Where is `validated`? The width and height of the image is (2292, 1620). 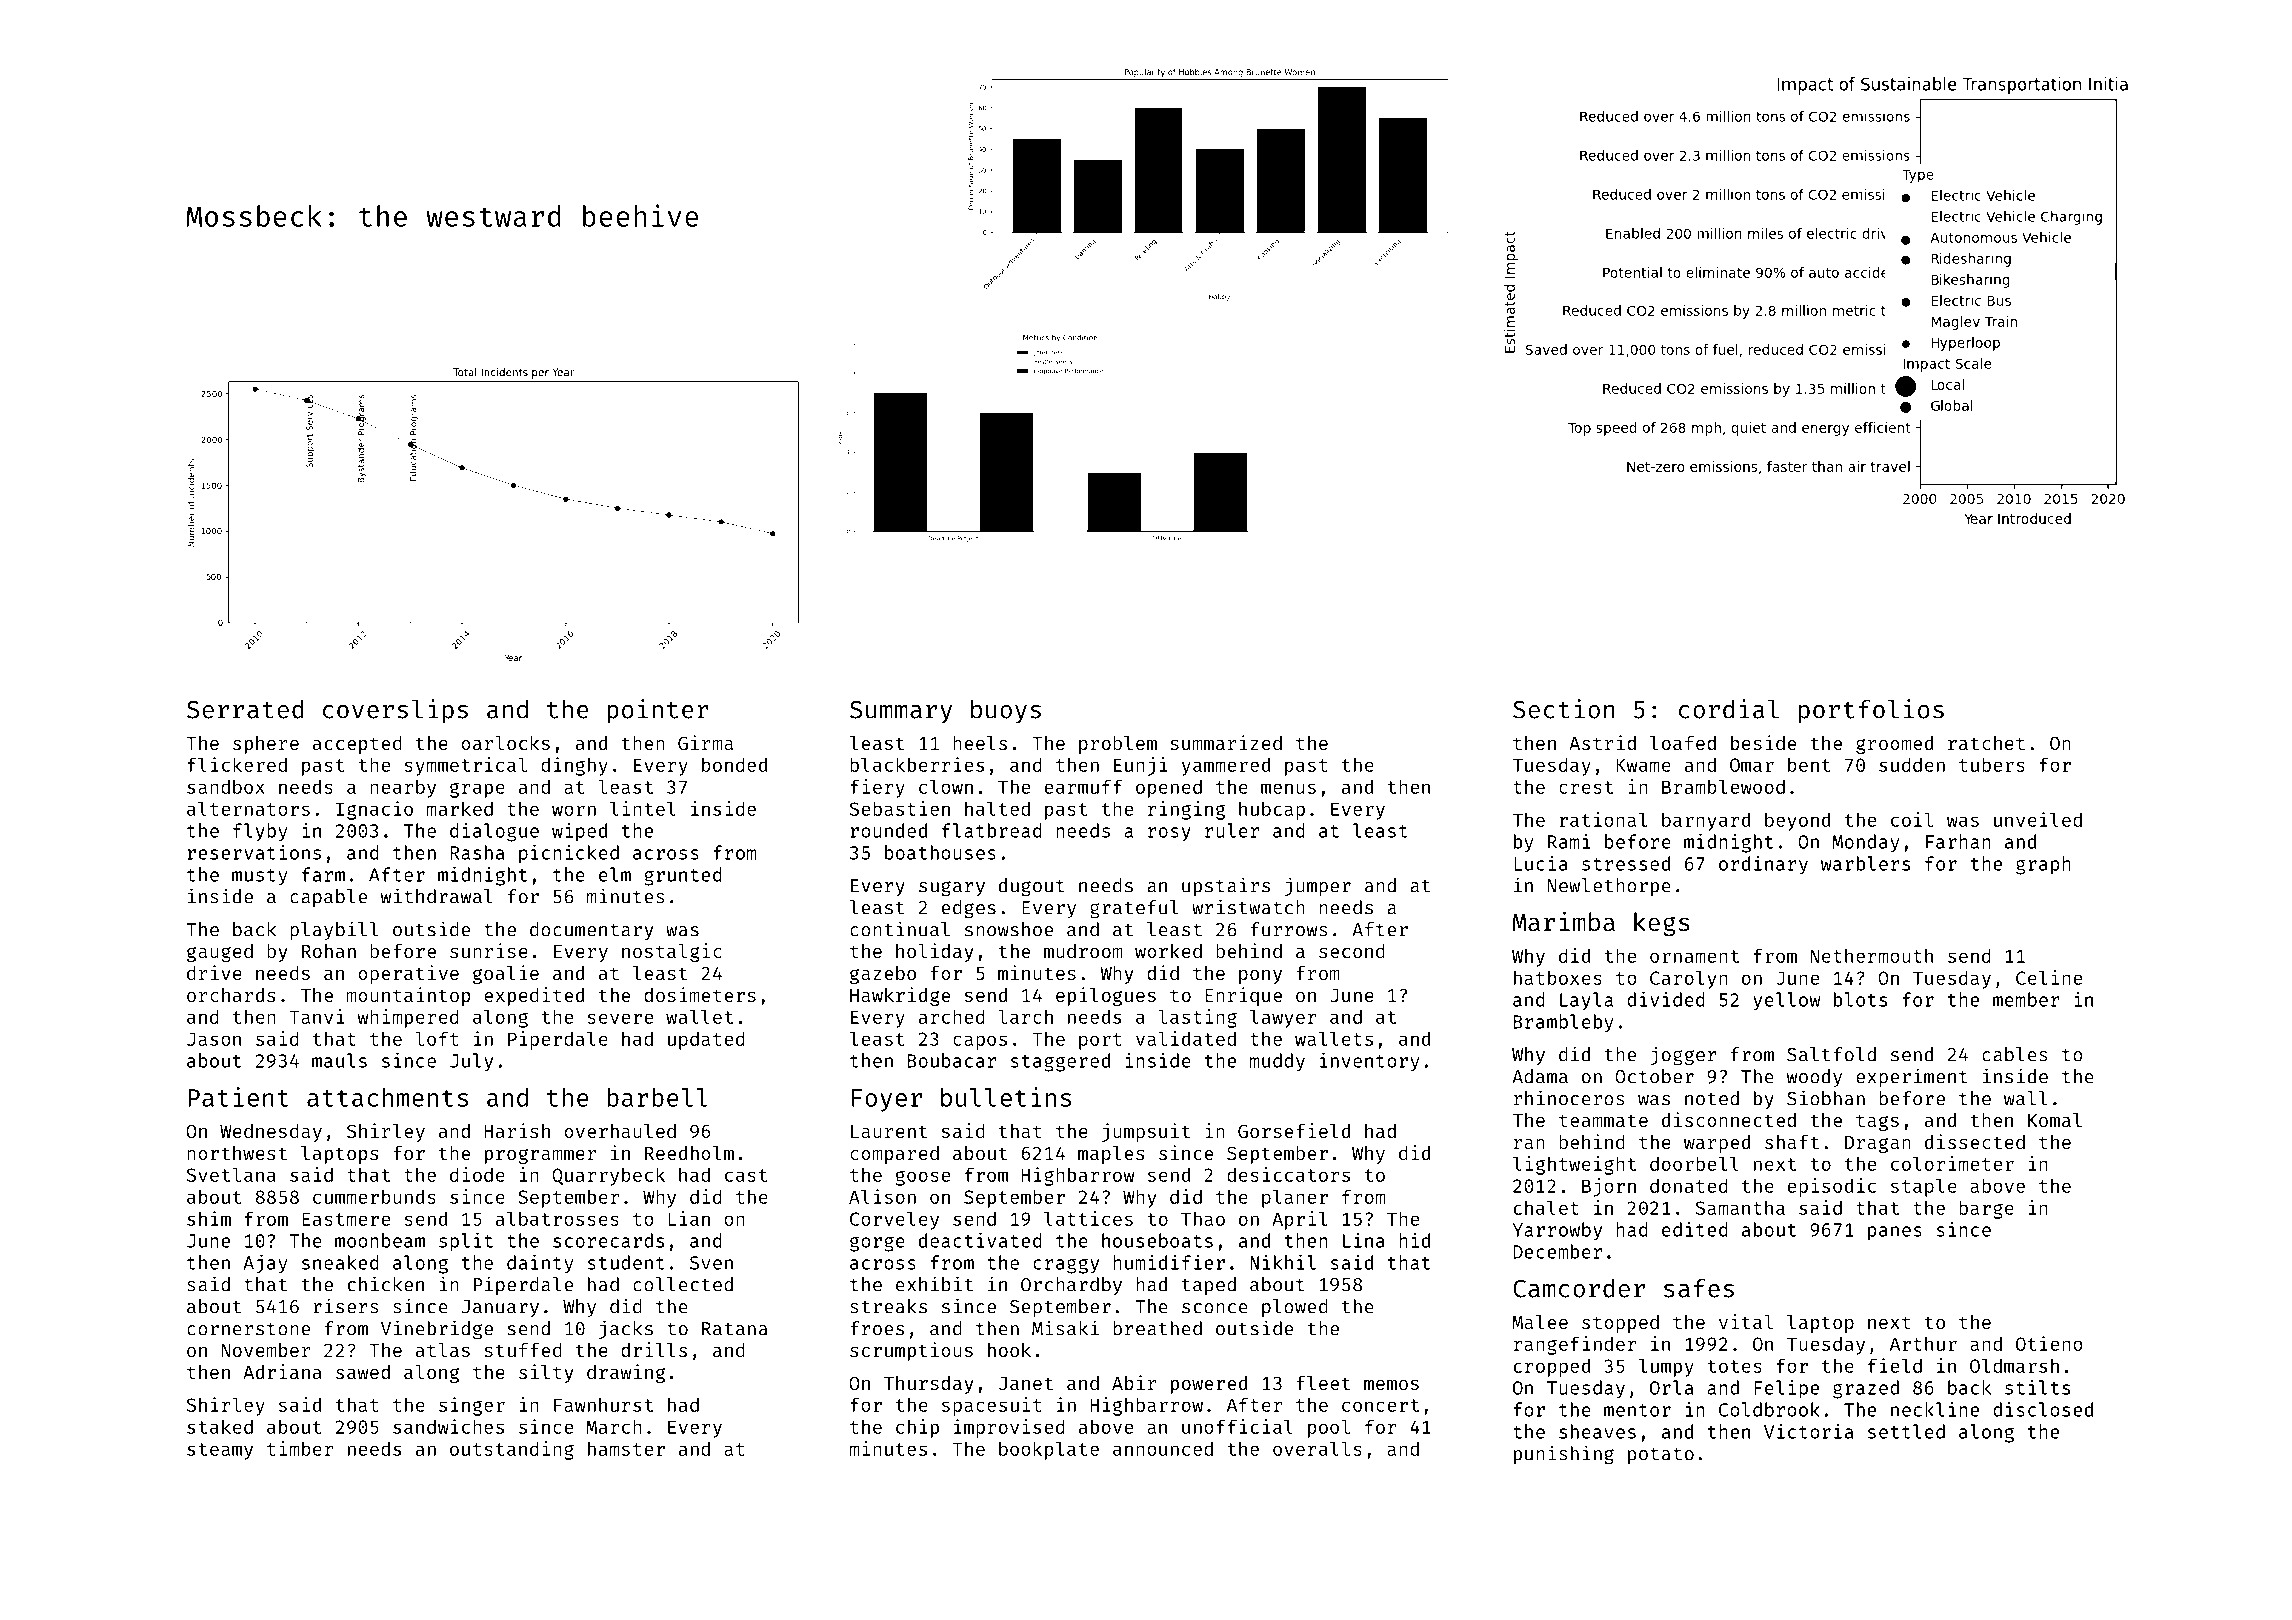 validated is located at coordinates (1186, 1038).
